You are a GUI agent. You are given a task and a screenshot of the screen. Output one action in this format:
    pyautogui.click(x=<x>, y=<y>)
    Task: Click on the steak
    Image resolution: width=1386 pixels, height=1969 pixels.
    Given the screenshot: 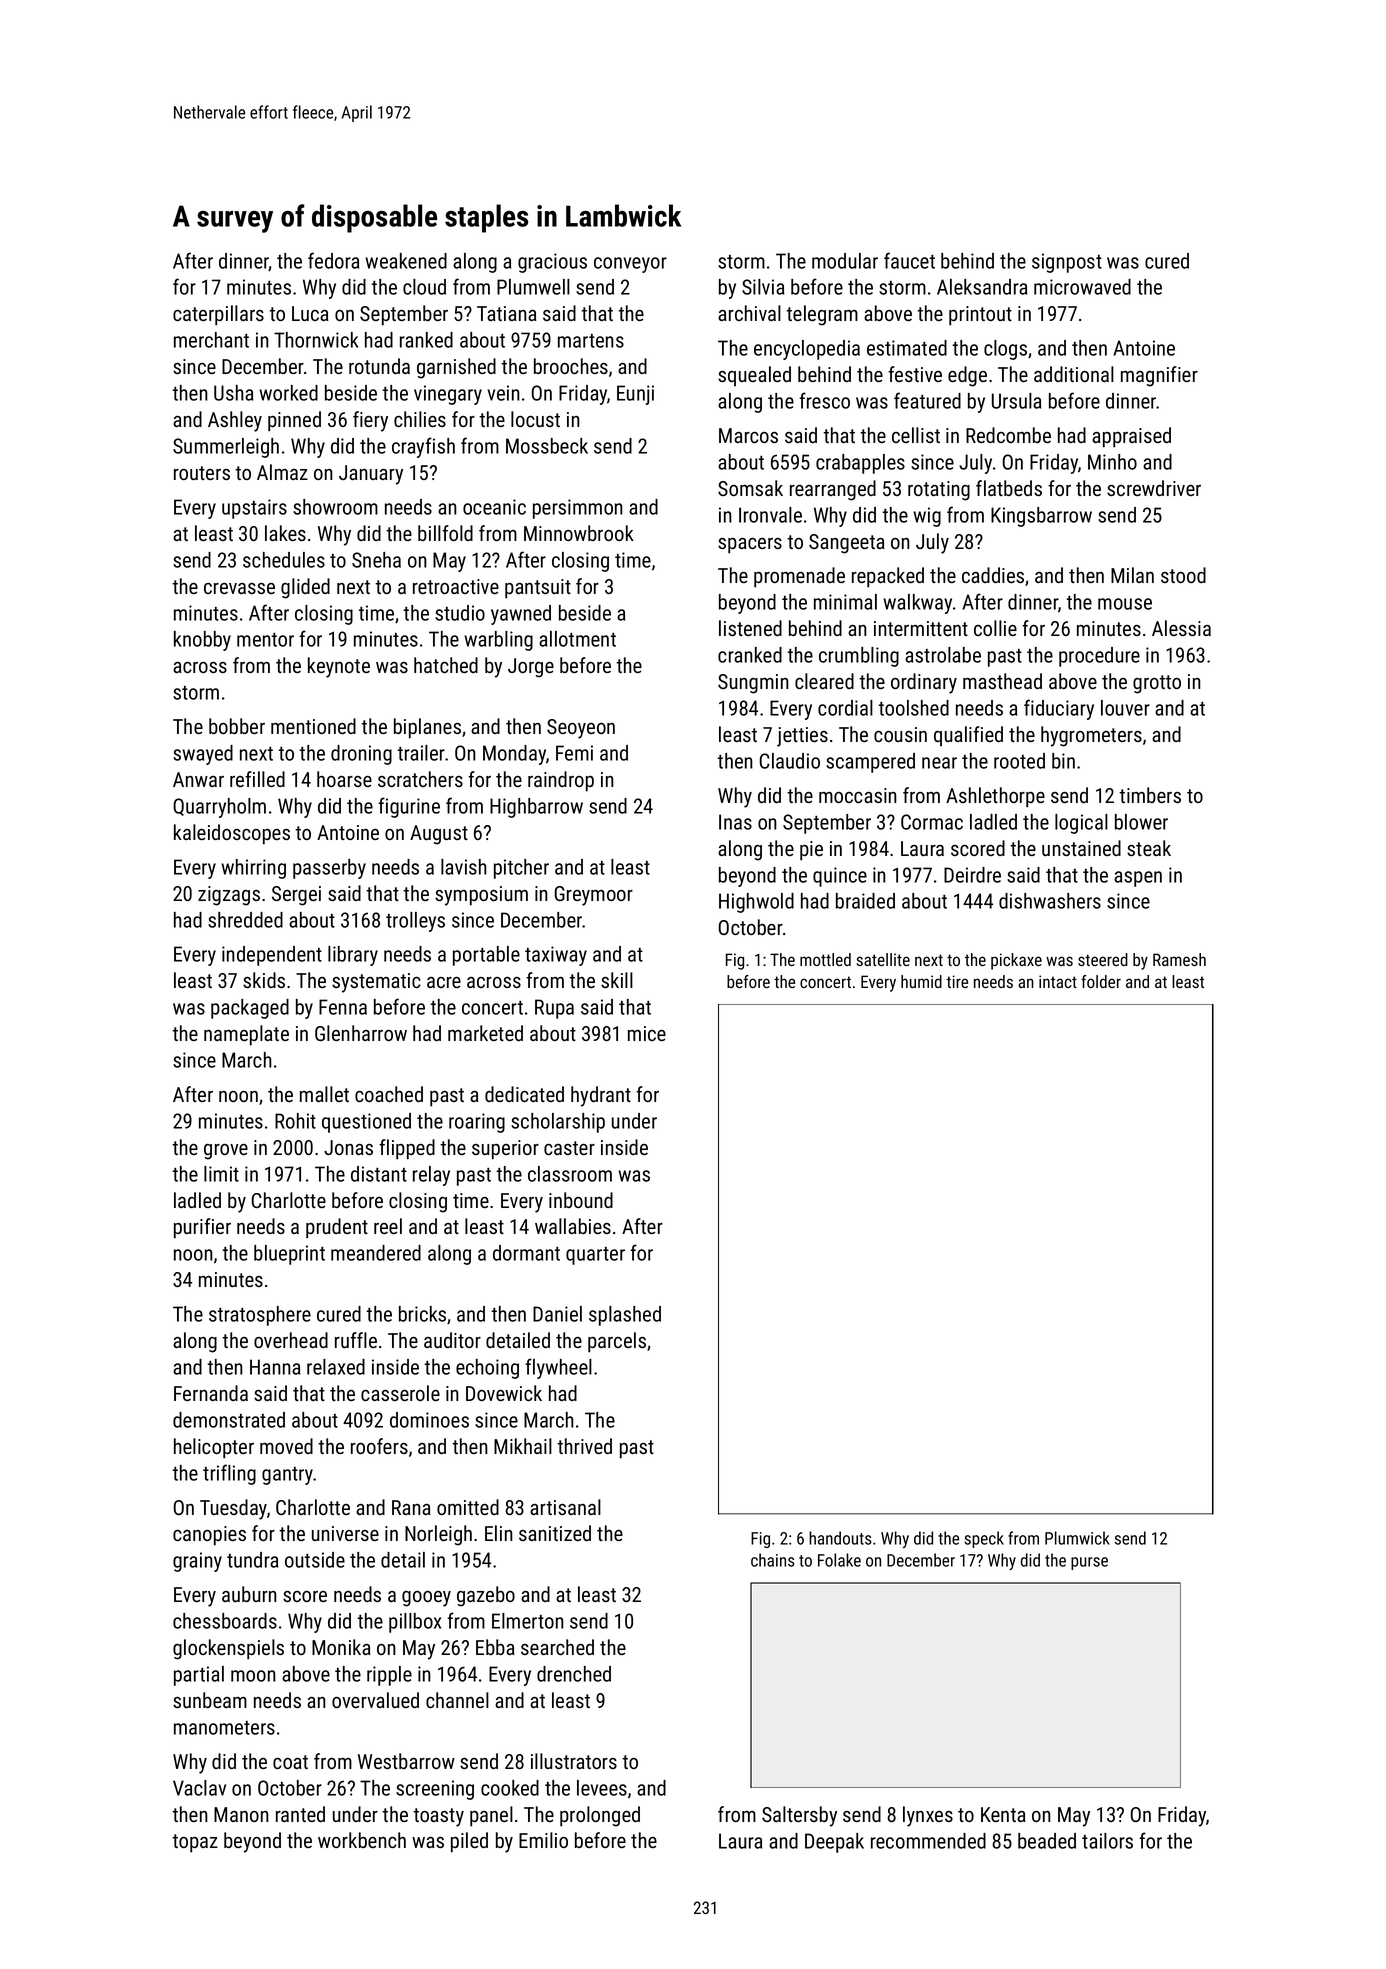 What is the action you would take?
    pyautogui.click(x=1149, y=848)
